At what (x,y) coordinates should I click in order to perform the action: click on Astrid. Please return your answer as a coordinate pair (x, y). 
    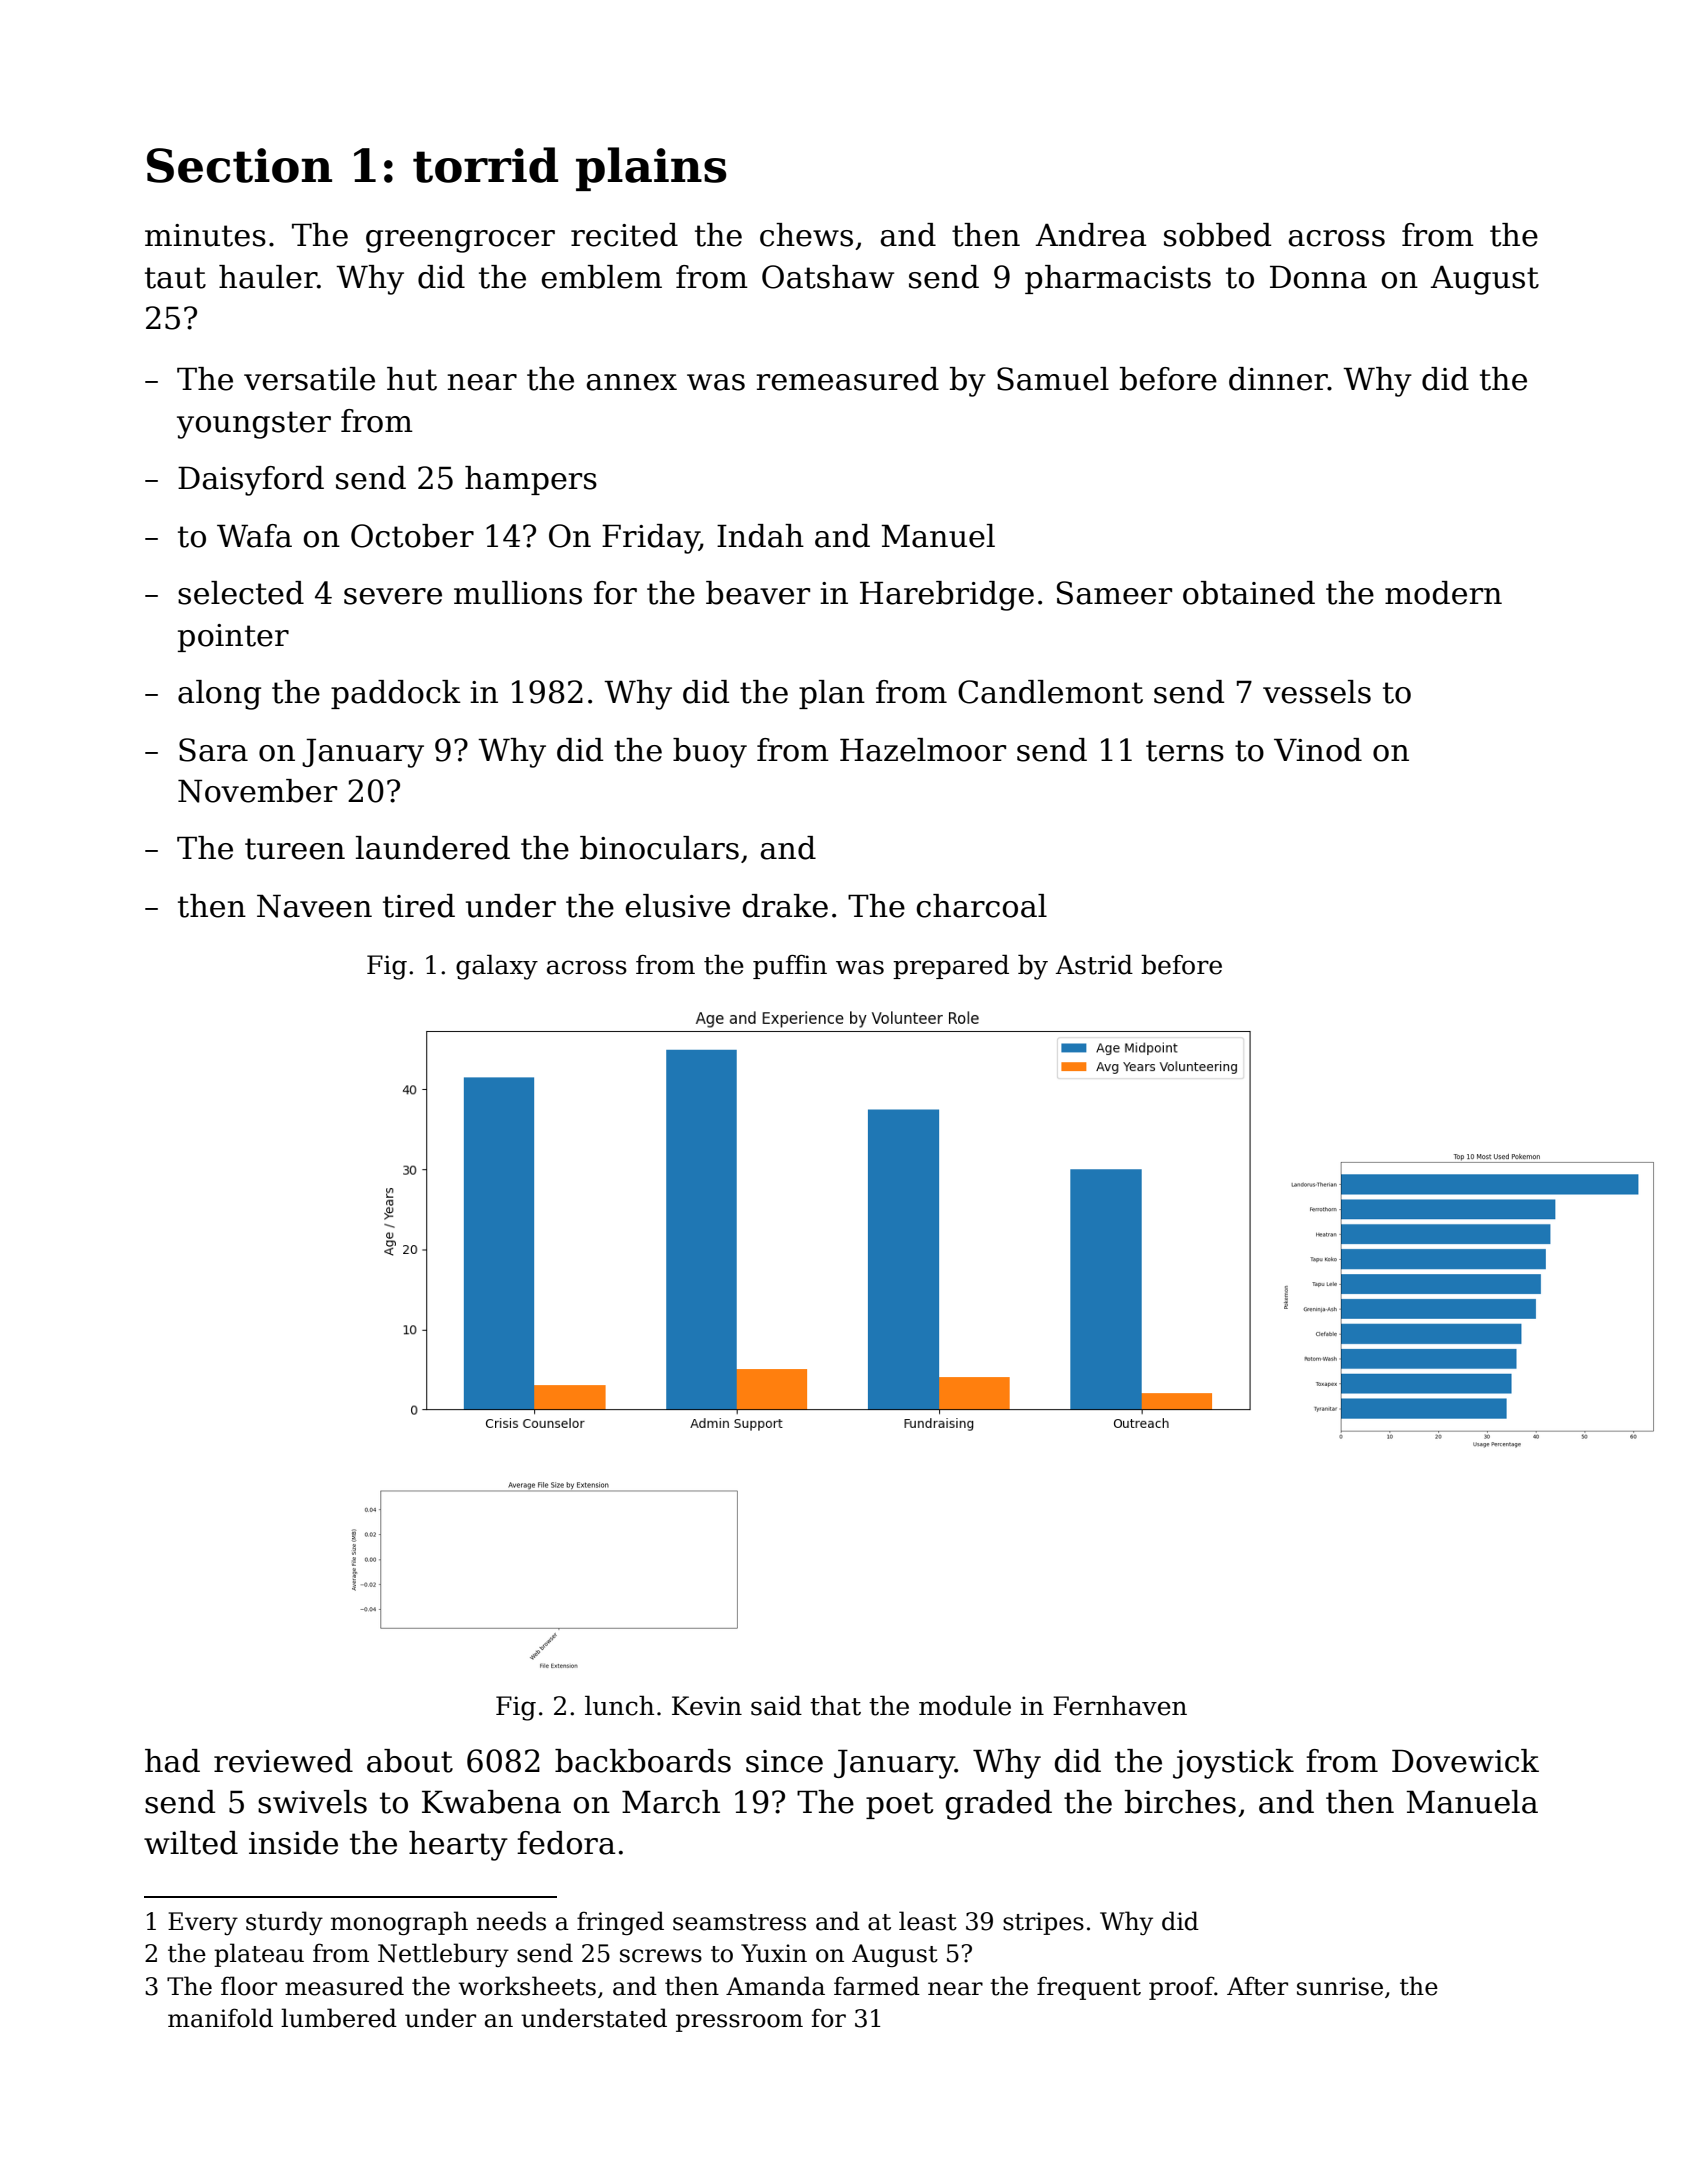
    Looking at the image, I should click on (1094, 964).
